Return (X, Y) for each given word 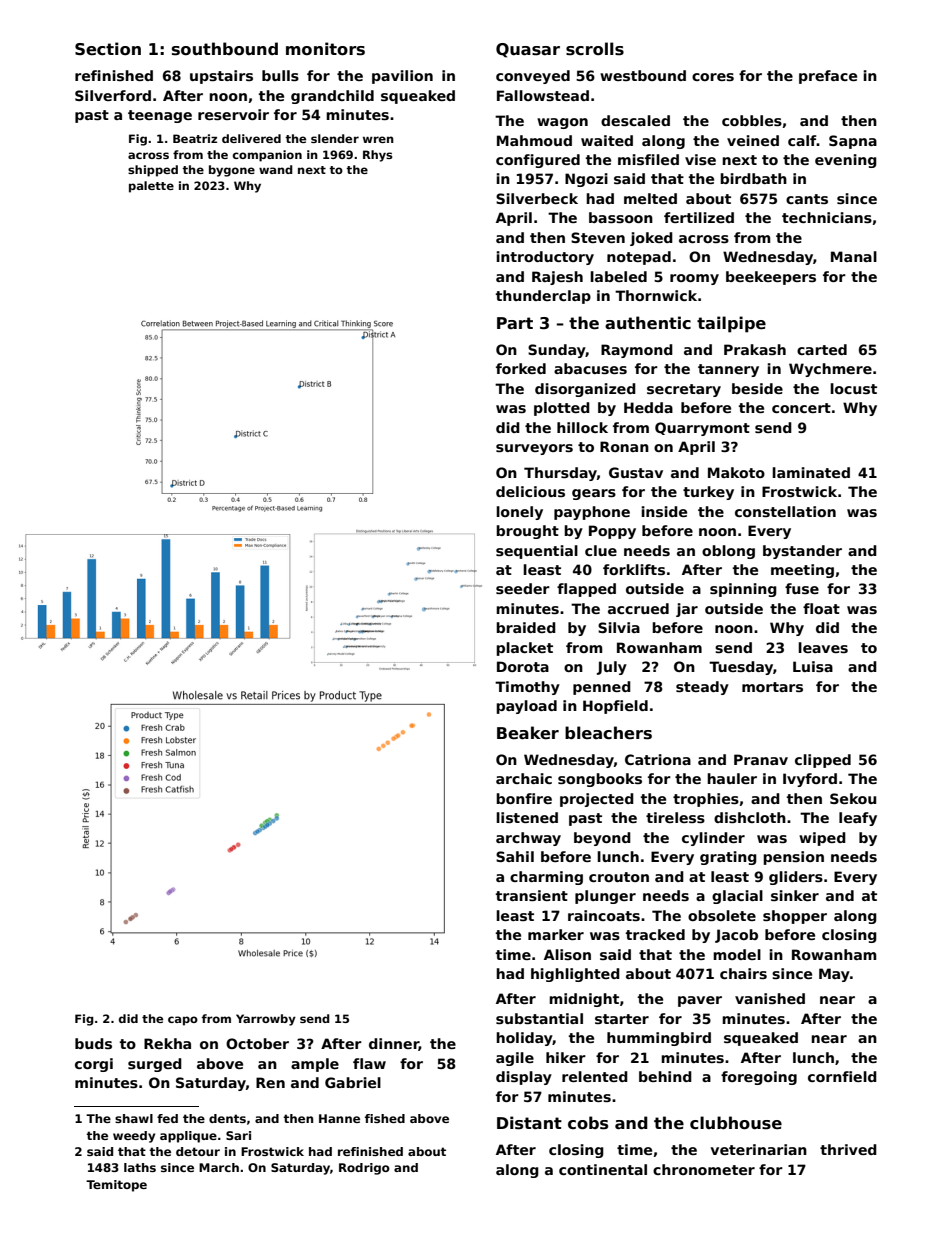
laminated (811, 472)
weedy (134, 1137)
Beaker (528, 733)
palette (151, 187)
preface (828, 77)
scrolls (595, 49)
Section (108, 49)
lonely (519, 513)
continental (603, 1169)
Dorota (523, 666)
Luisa (813, 666)
